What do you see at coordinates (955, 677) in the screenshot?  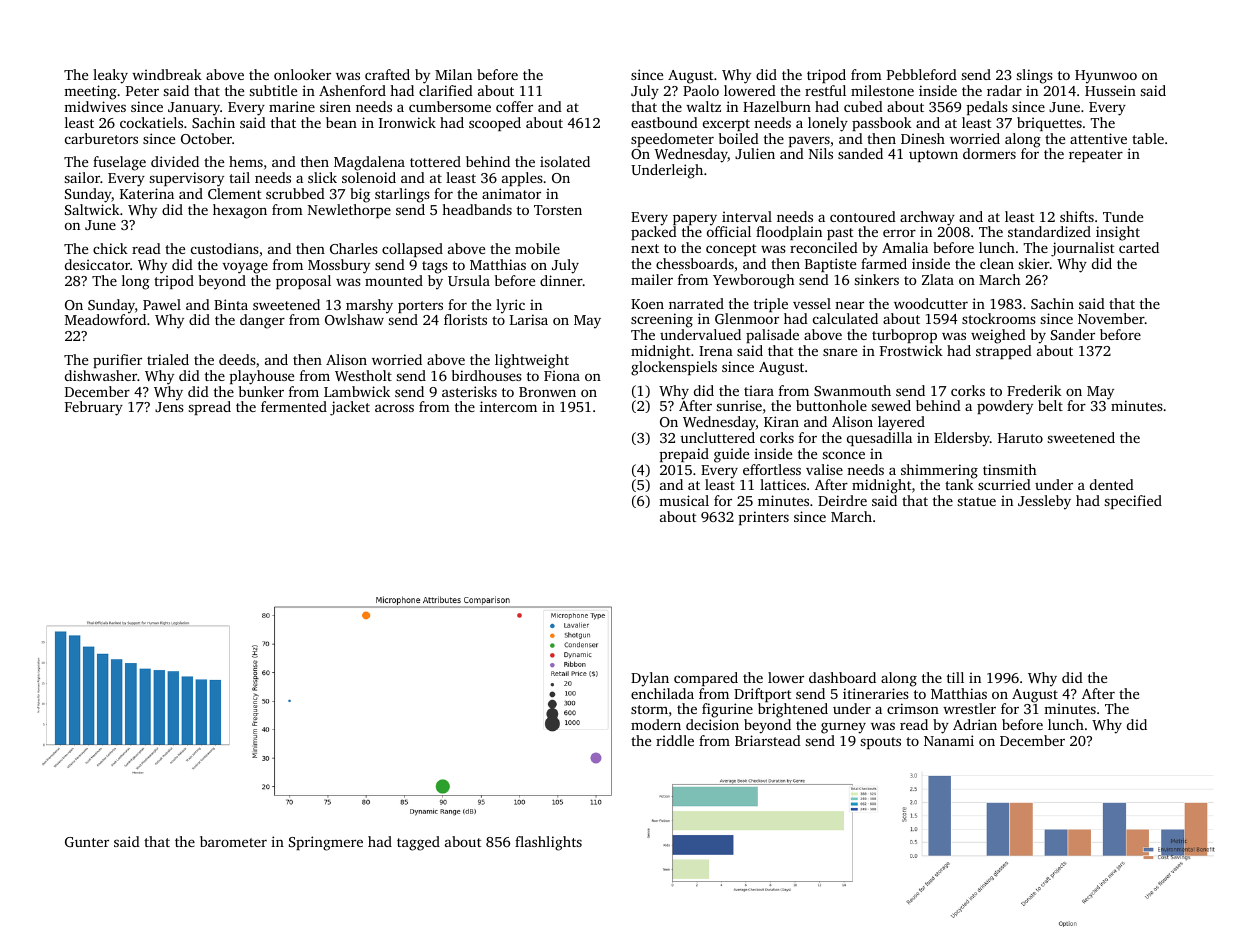 I see `till` at bounding box center [955, 677].
